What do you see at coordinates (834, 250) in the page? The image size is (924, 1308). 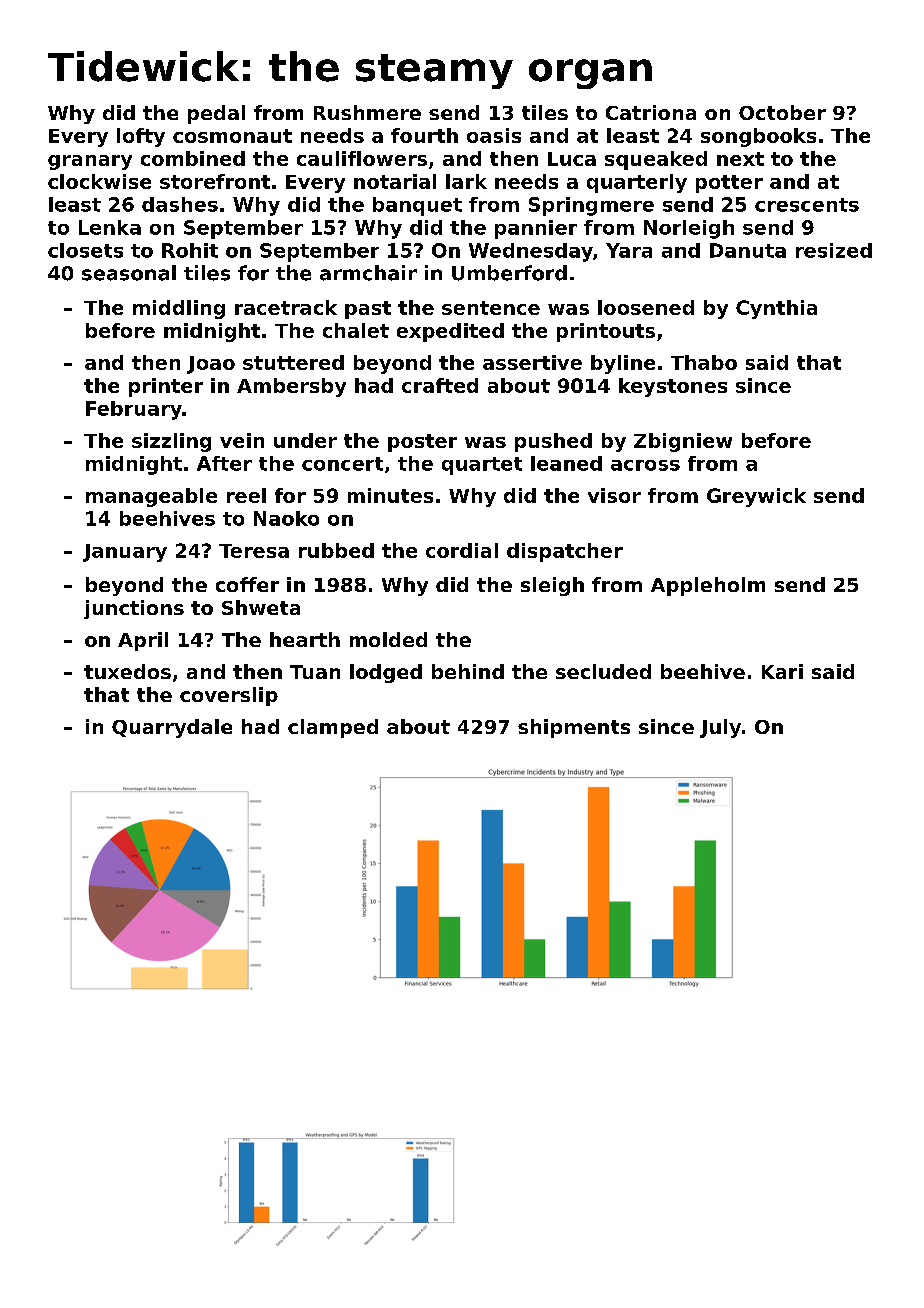 I see `resized` at bounding box center [834, 250].
